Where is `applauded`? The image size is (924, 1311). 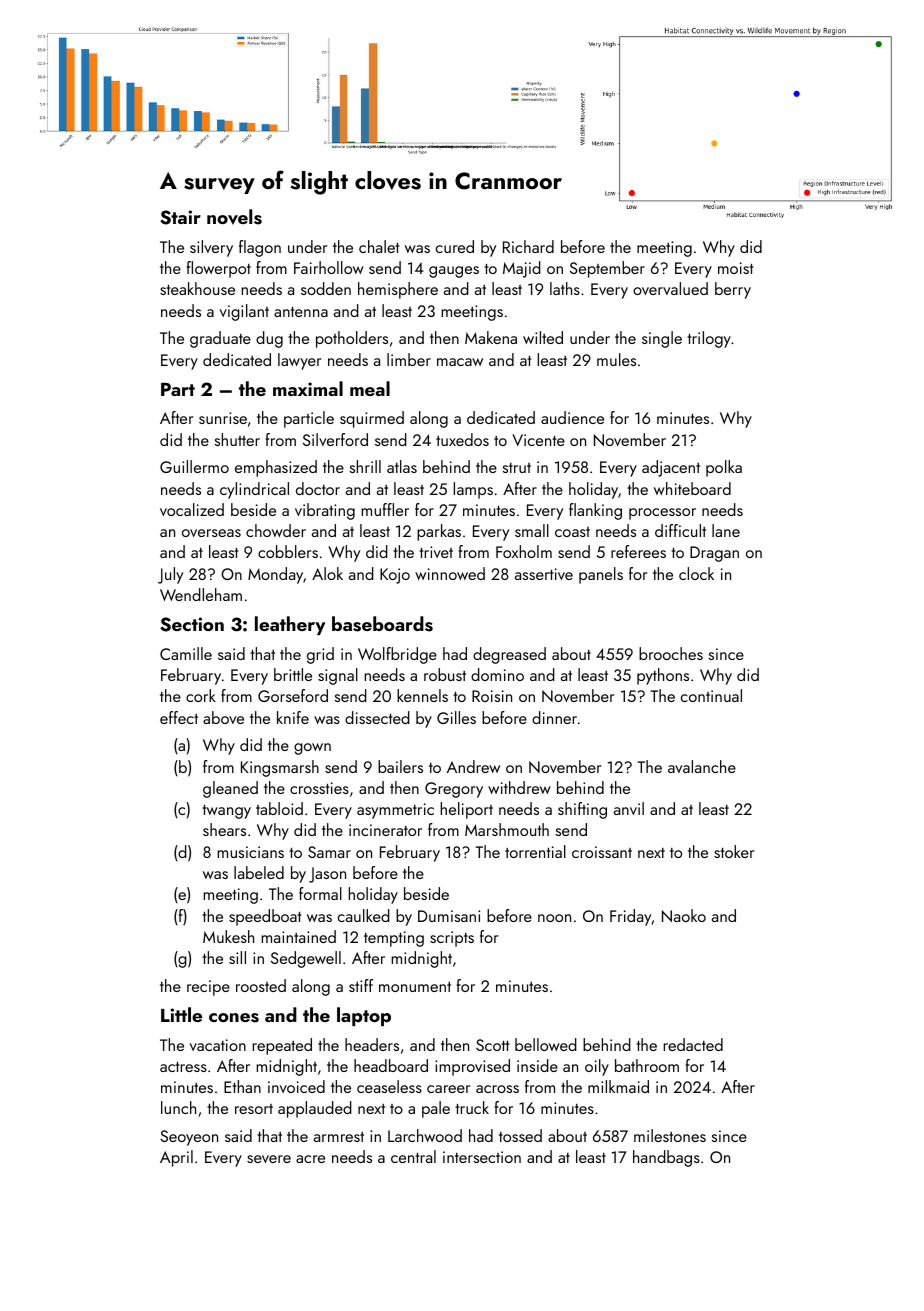 applauded is located at coordinates (315, 1109).
